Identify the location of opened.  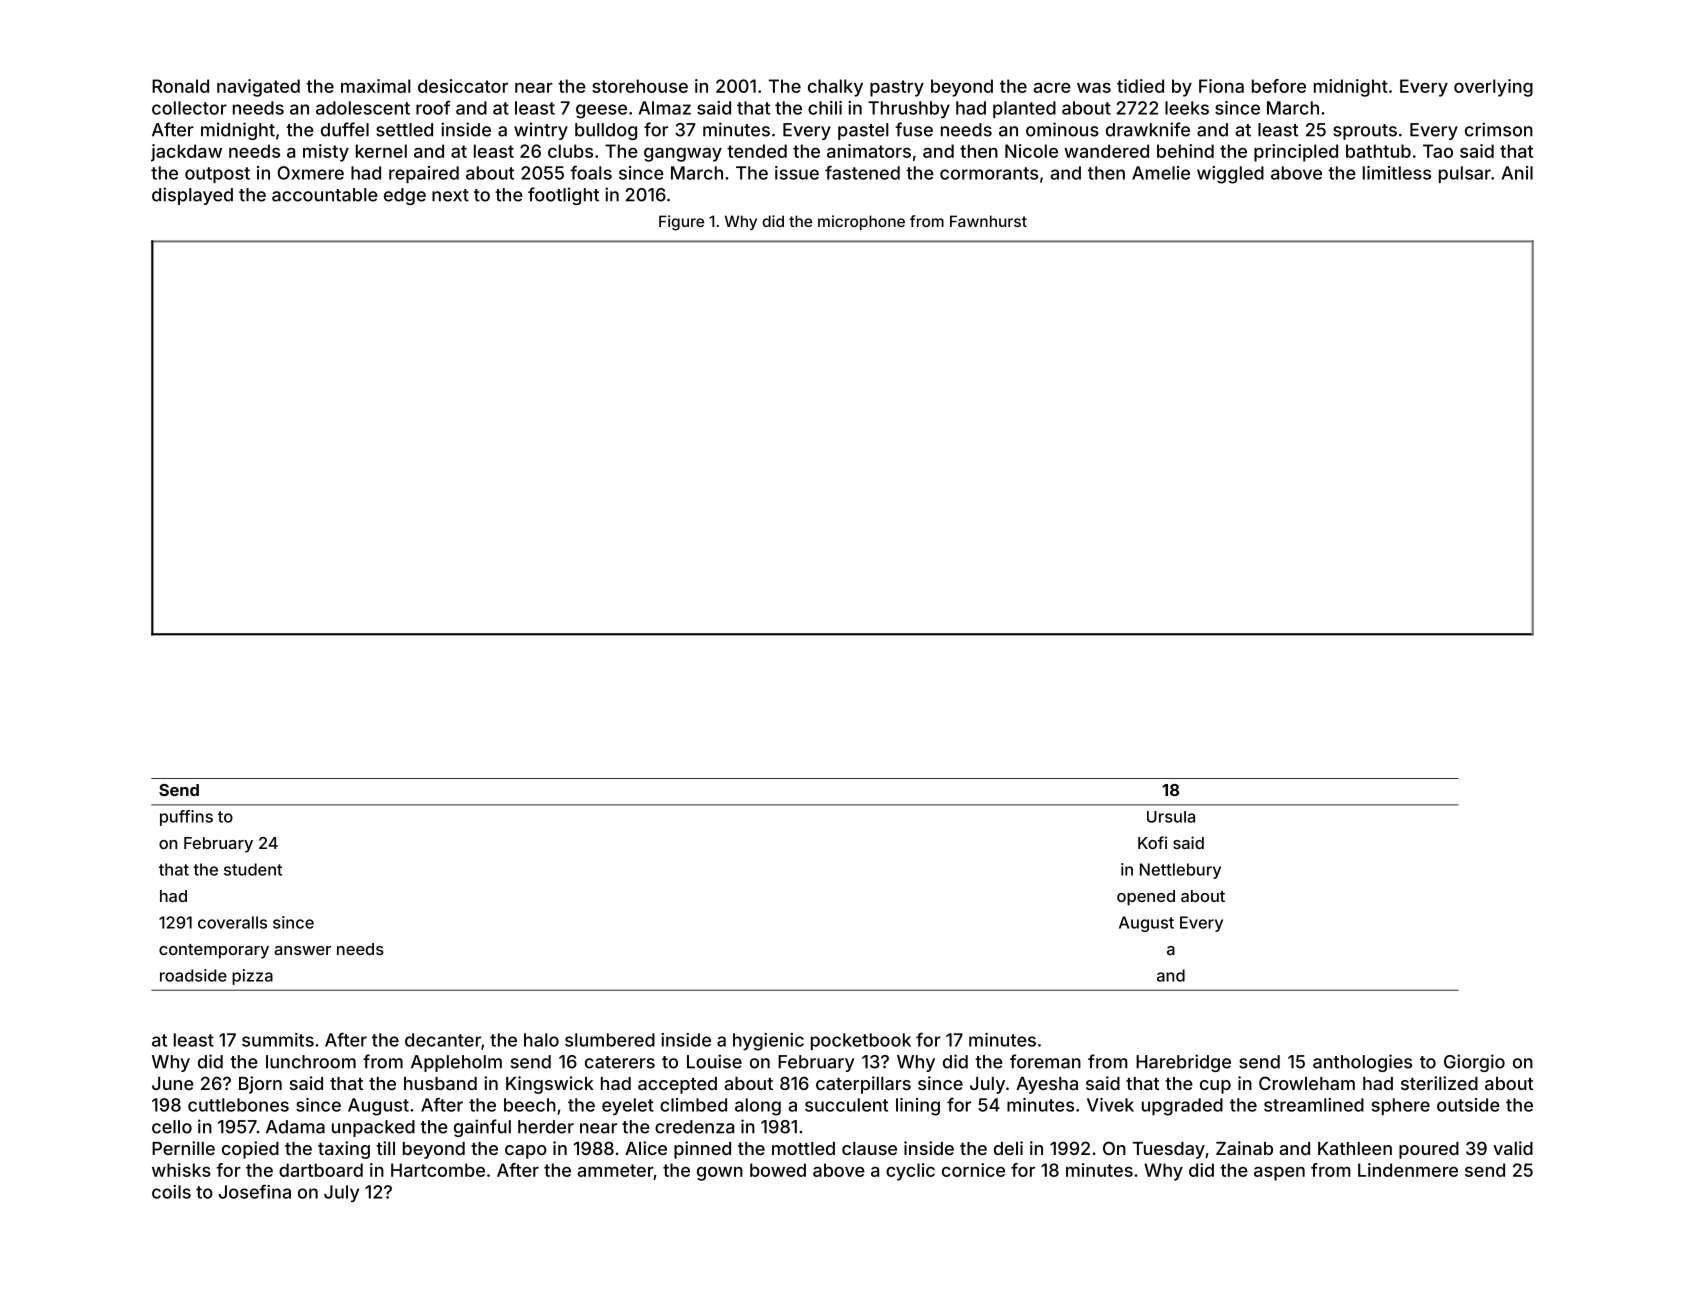
(1146, 898).
